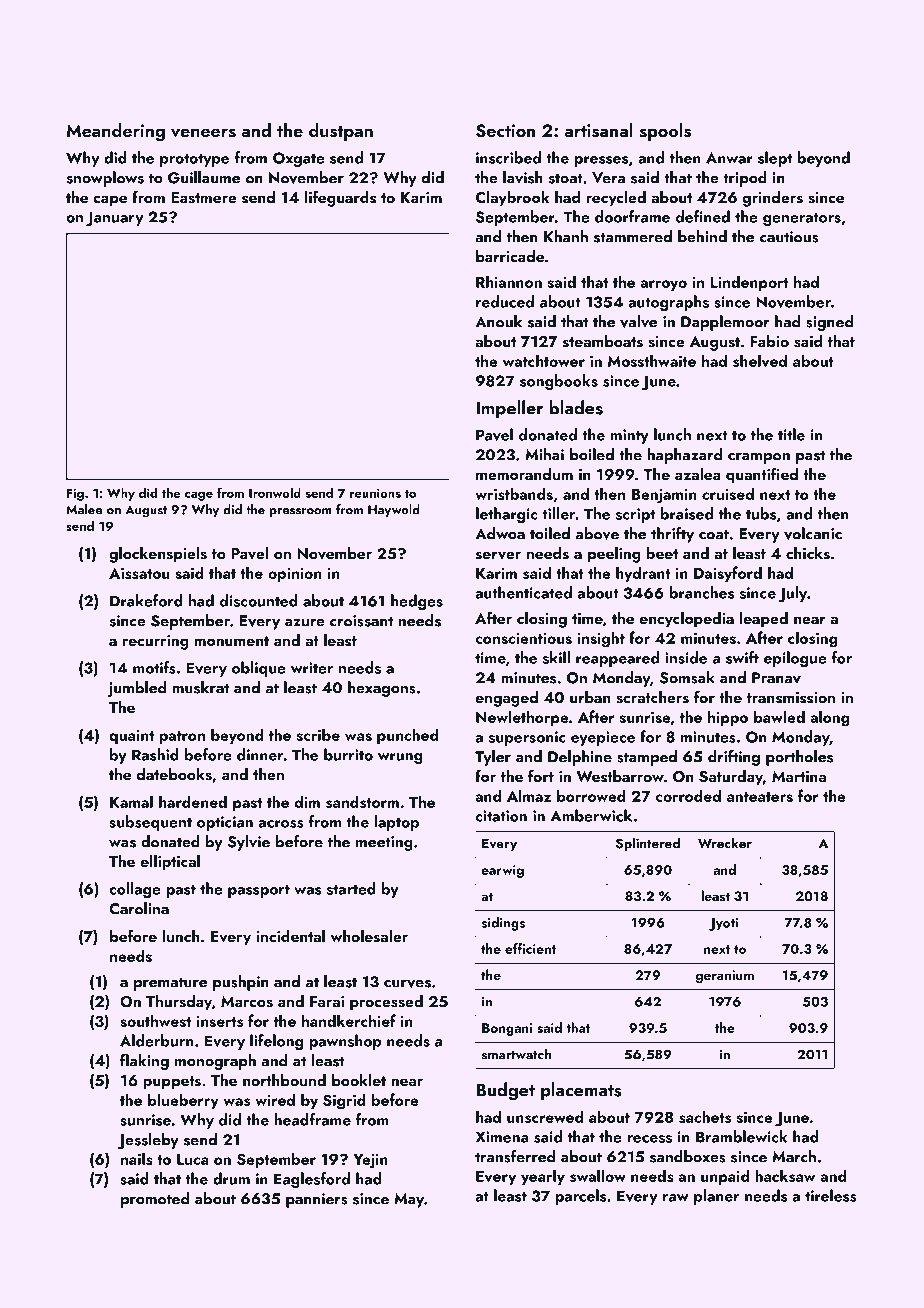  What do you see at coordinates (530, 948) in the screenshot?
I see `efficient` at bounding box center [530, 948].
